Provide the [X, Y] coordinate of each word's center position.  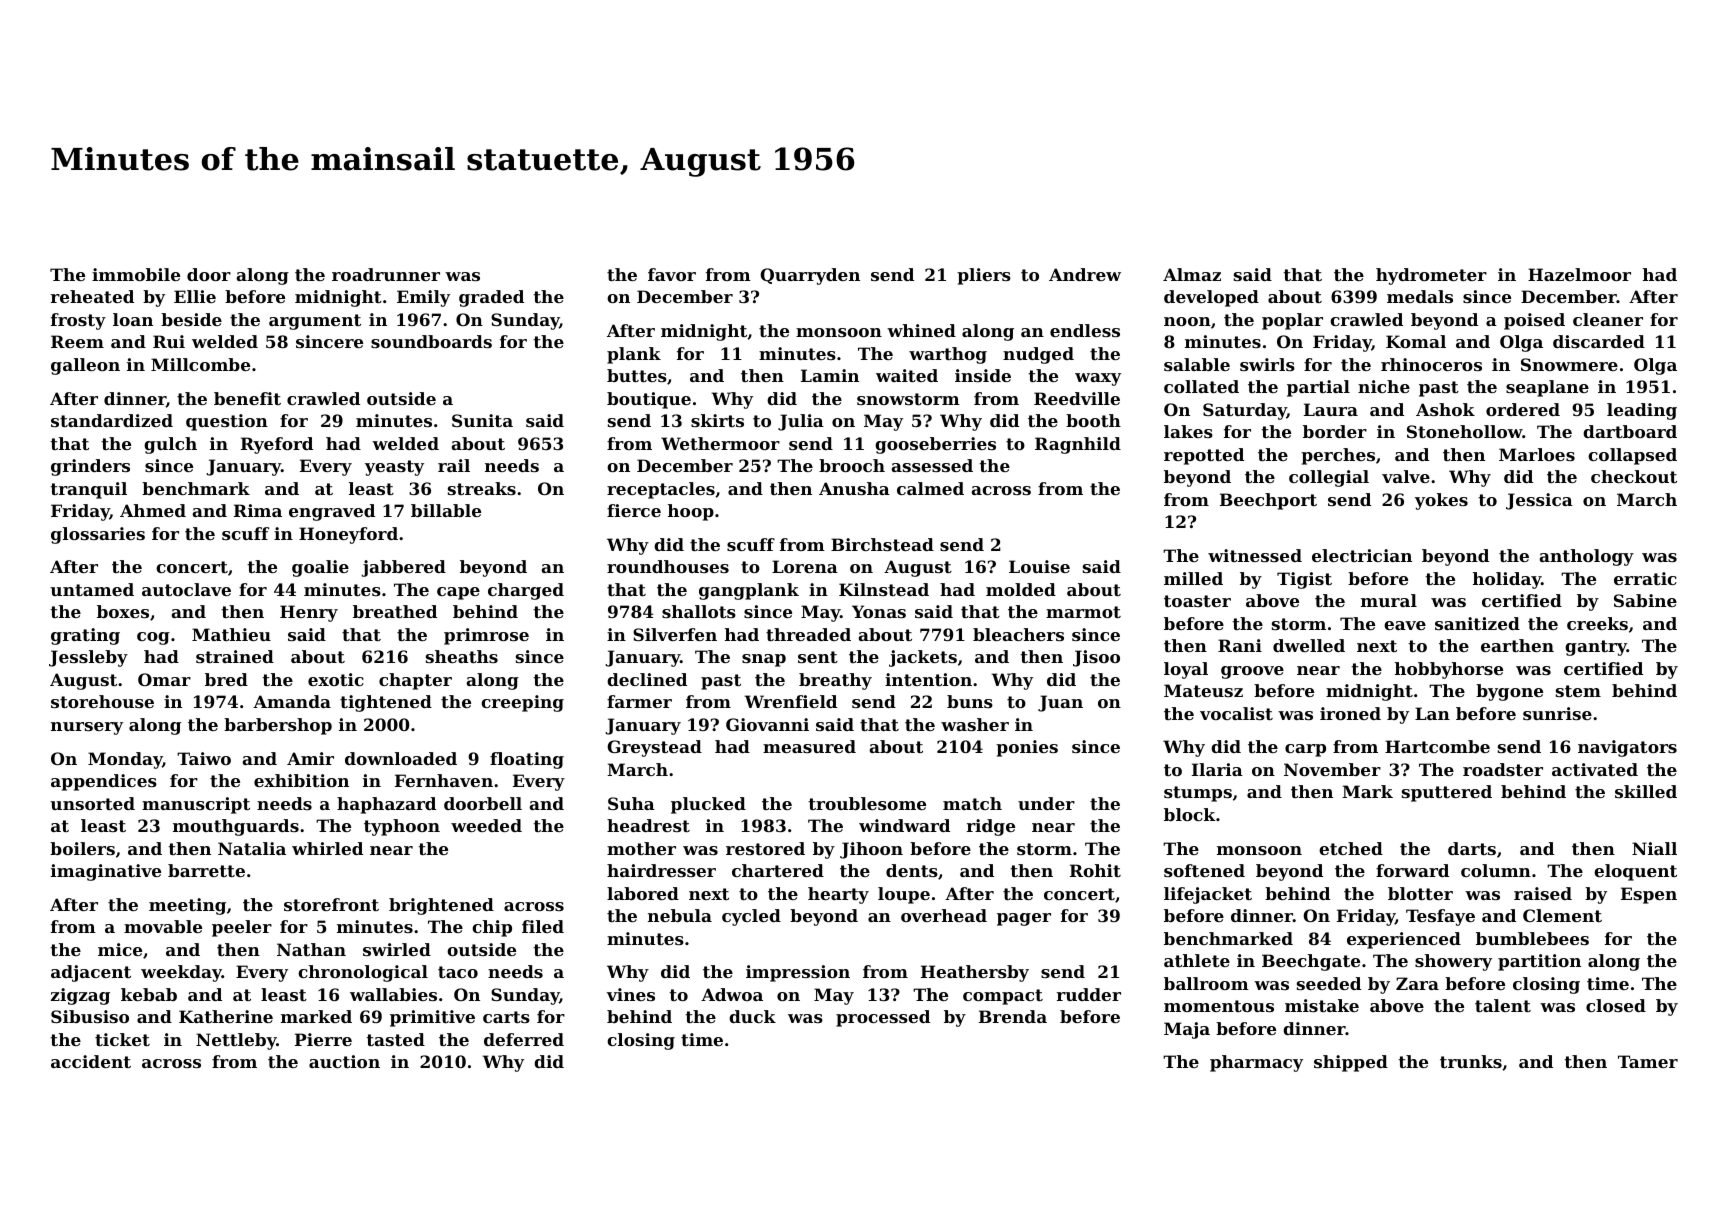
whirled [327, 848]
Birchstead [882, 544]
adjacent [91, 973]
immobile [136, 274]
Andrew [1085, 274]
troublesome [867, 803]
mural [1389, 600]
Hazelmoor [1579, 274]
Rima [258, 510]
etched [1351, 848]
